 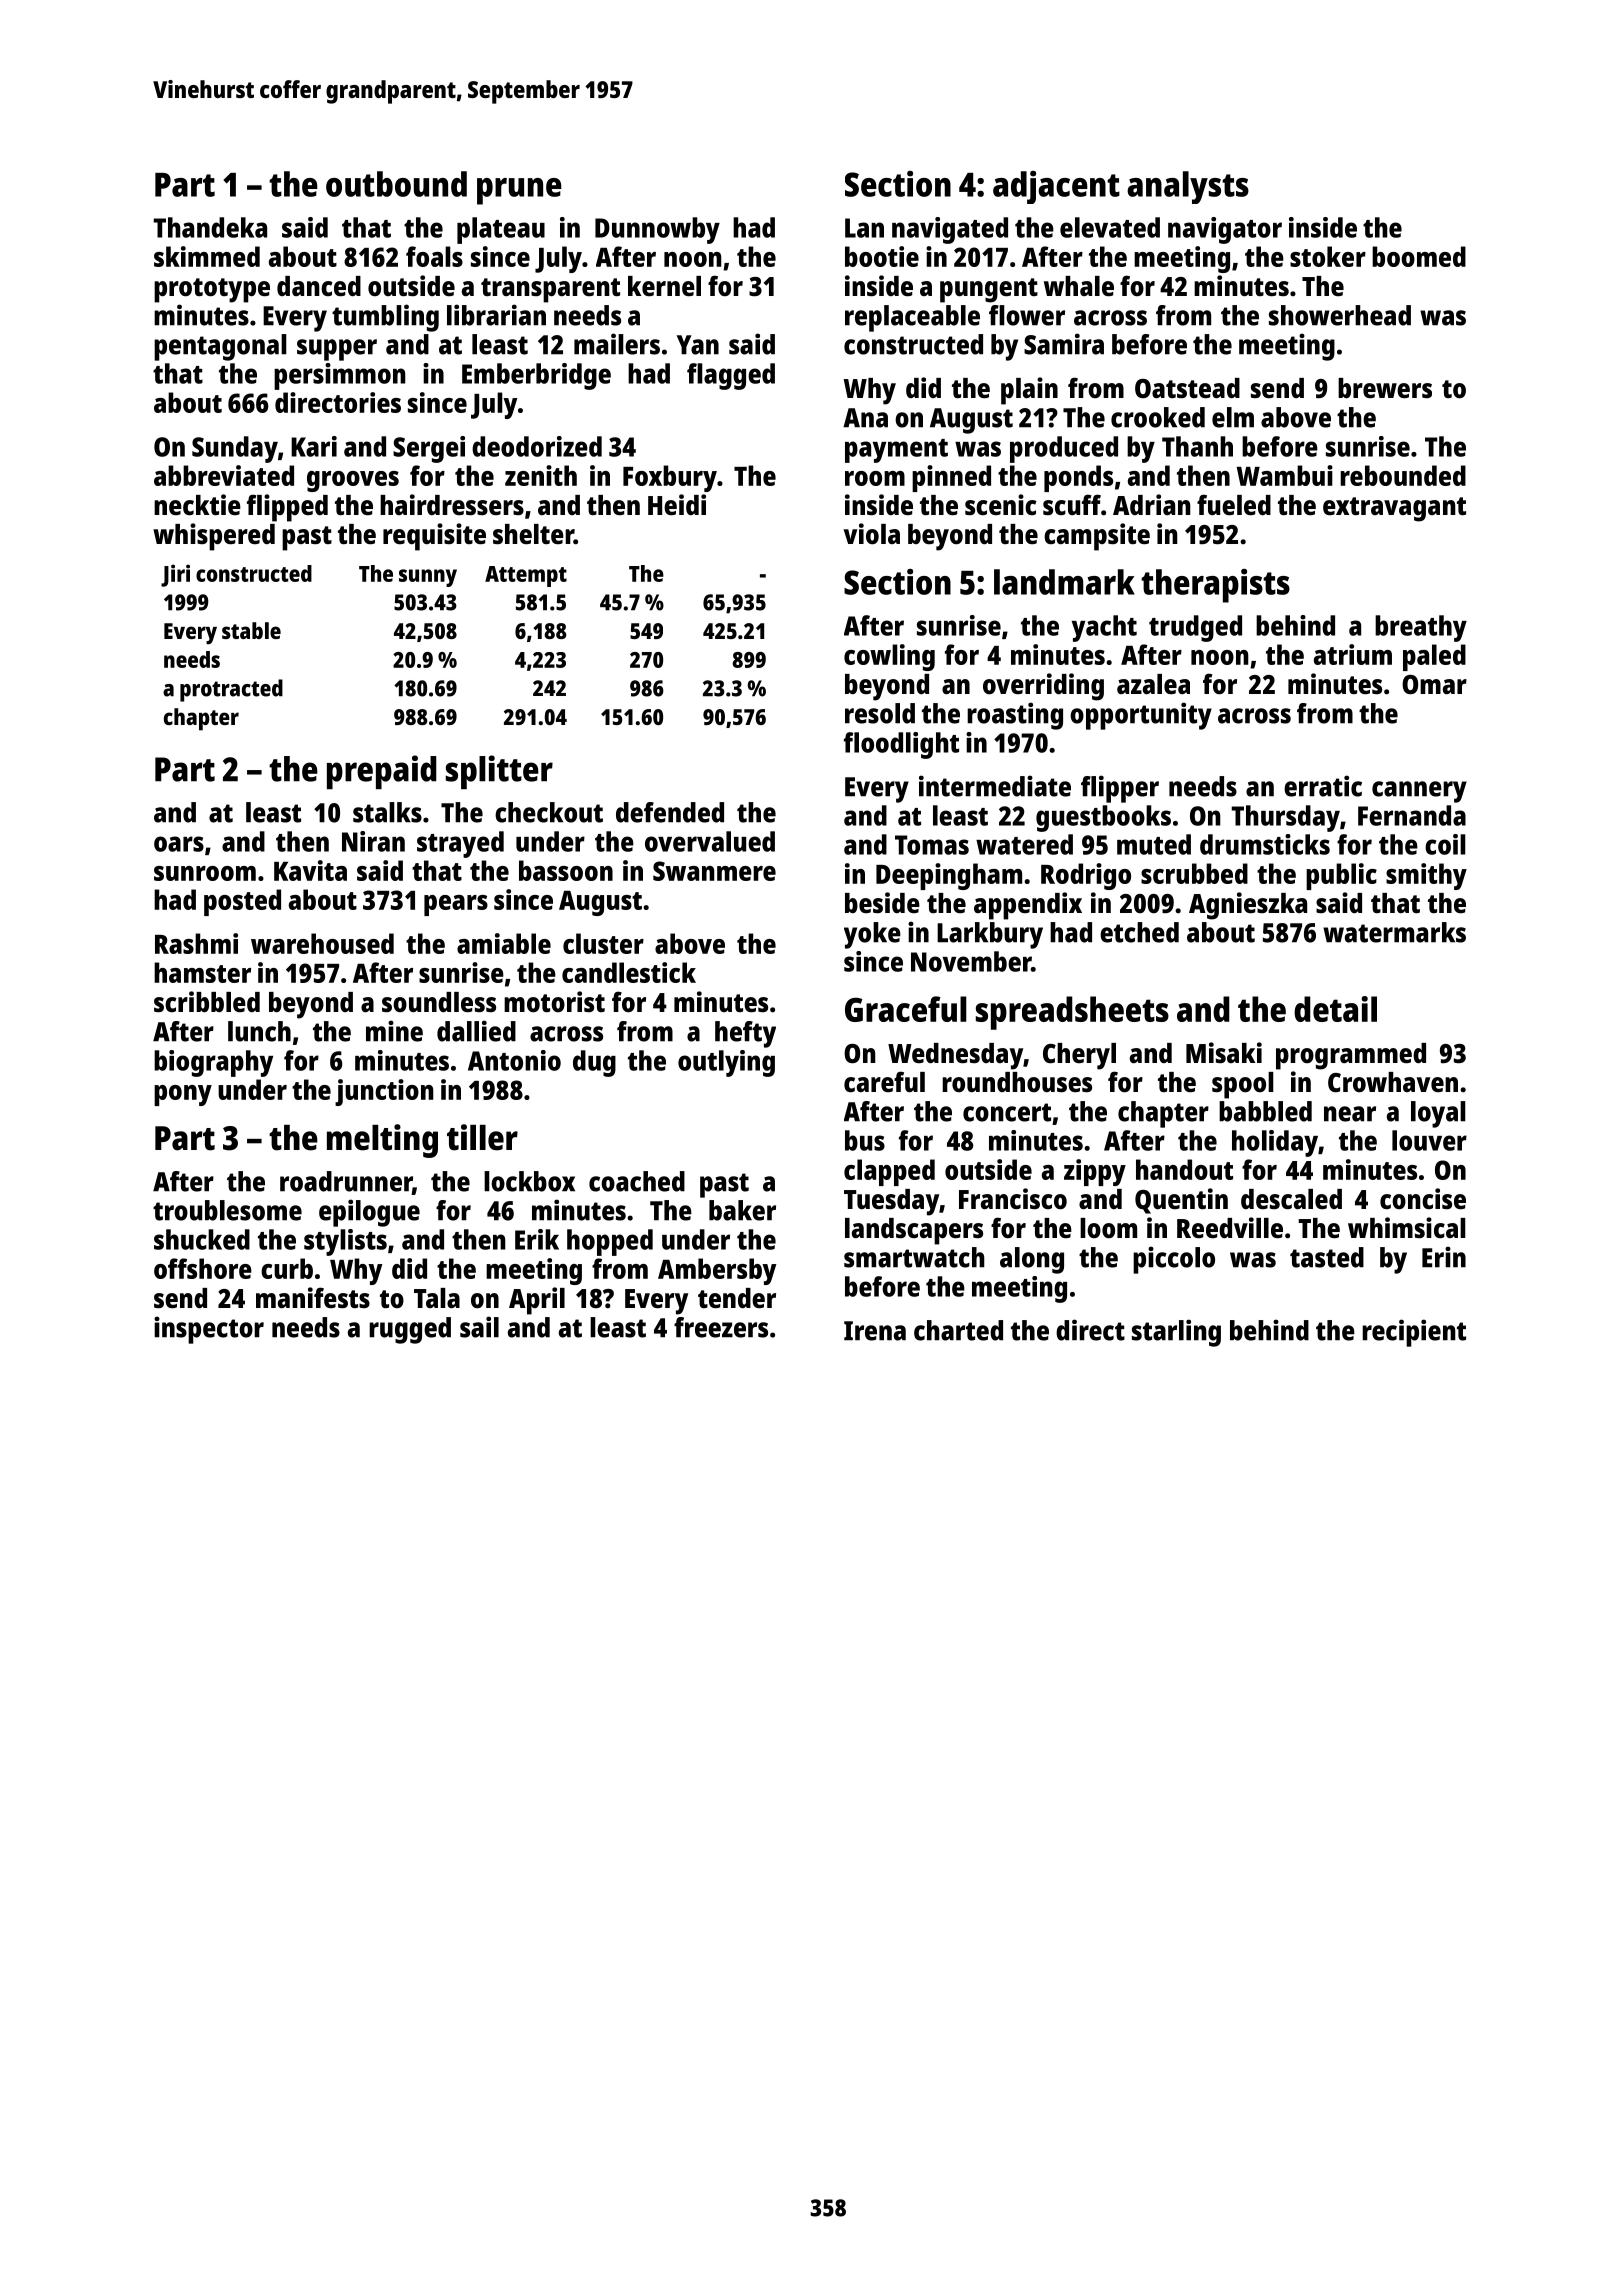 I want to click on analysts, so click(x=1188, y=187).
